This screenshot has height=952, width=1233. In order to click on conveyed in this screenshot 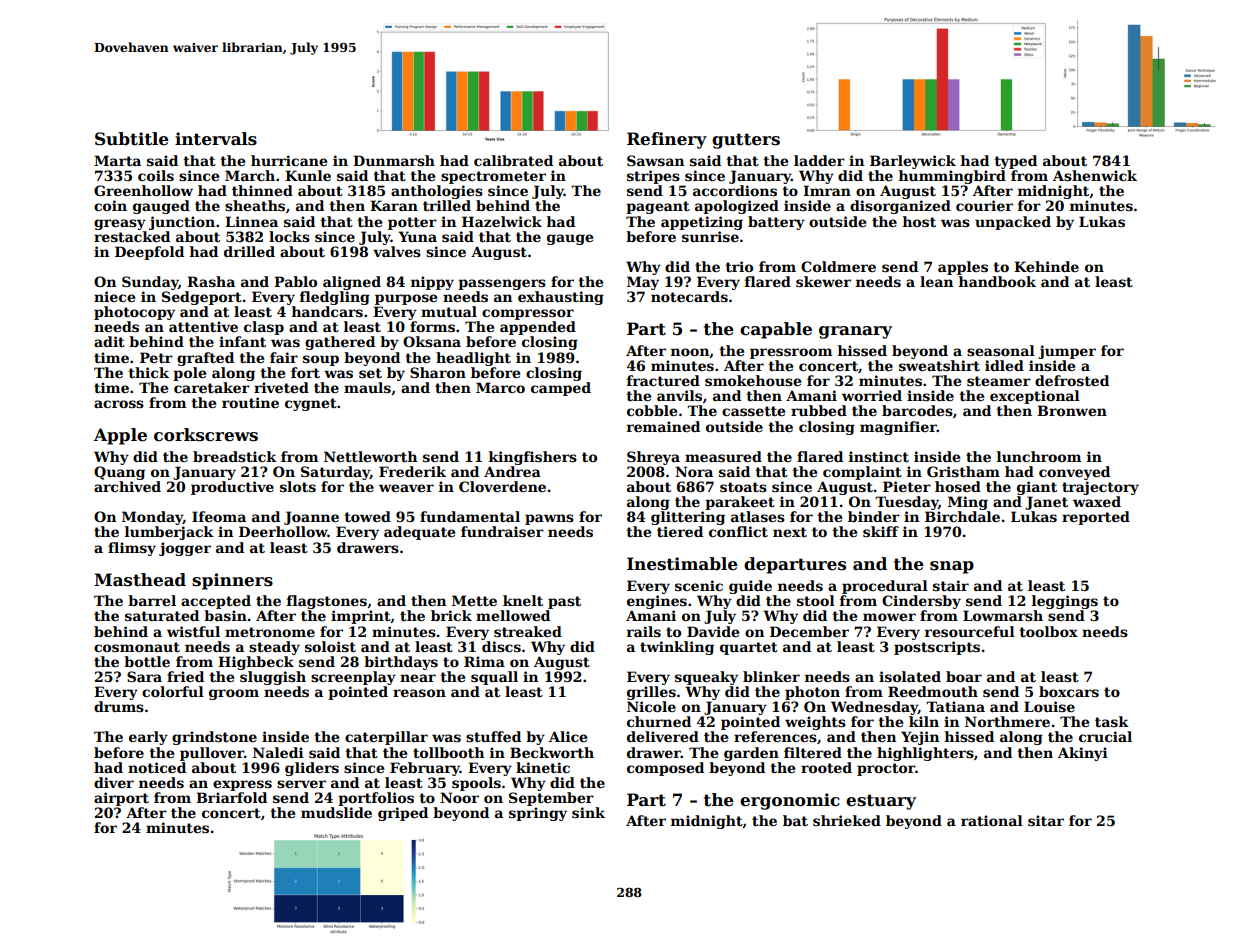, I will do `click(1074, 473)`.
